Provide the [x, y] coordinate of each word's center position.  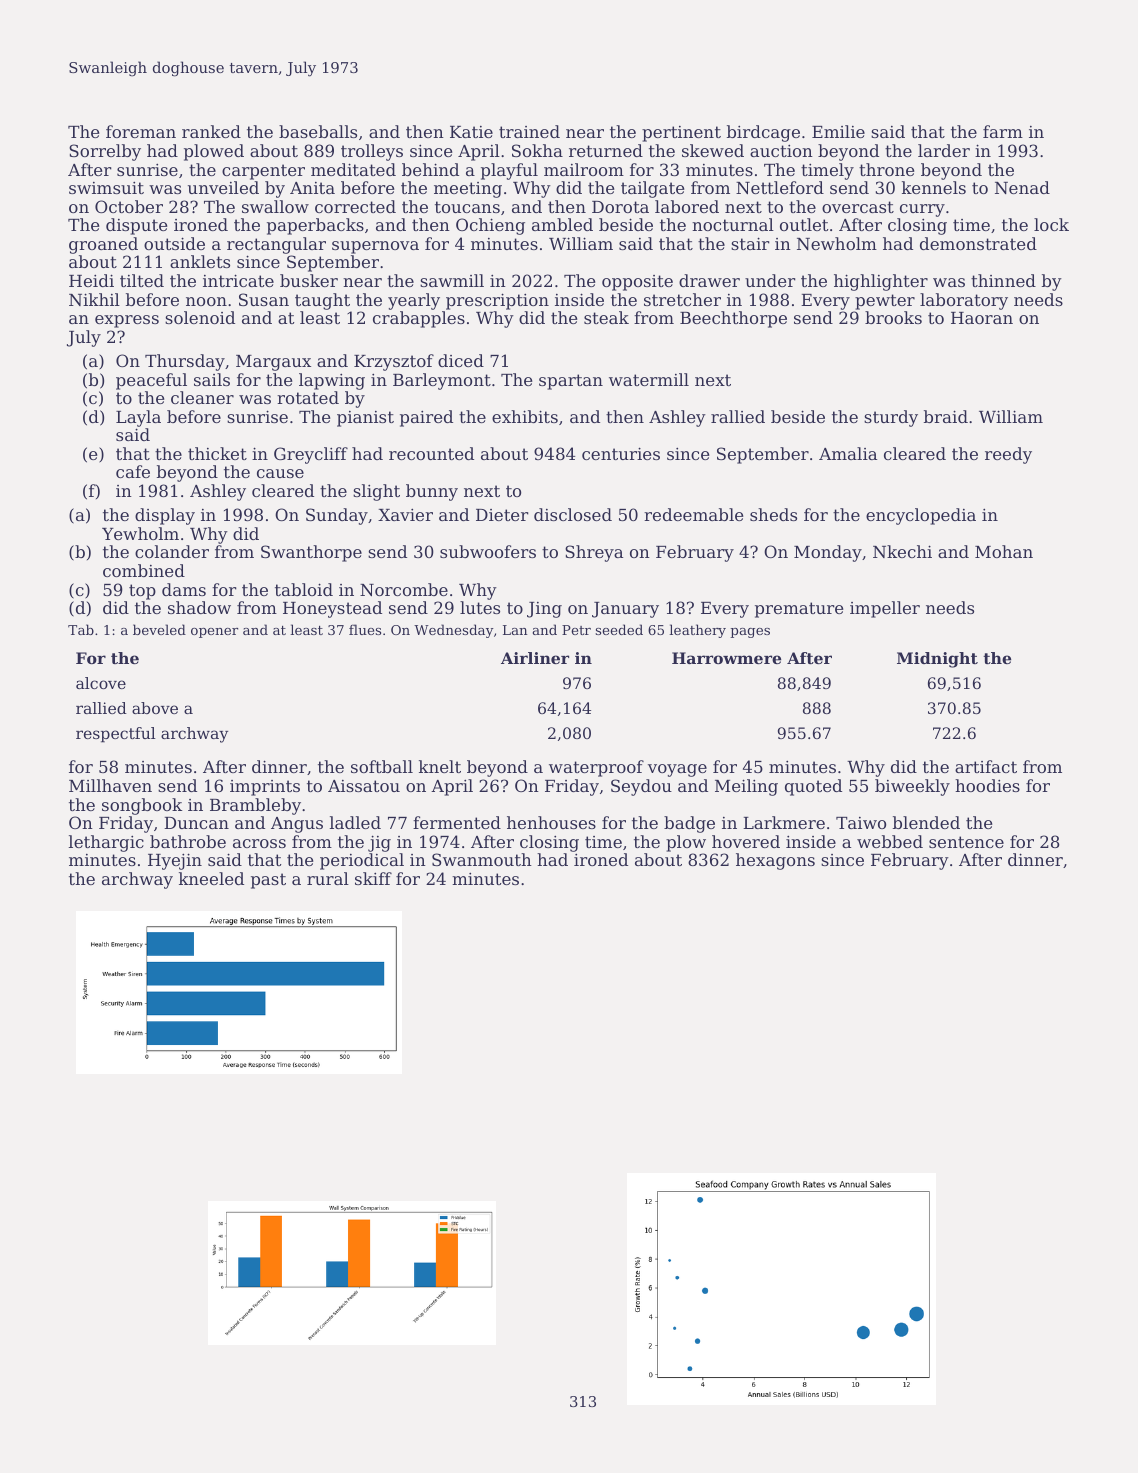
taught [322, 301]
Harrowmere [726, 658]
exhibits [525, 416]
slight [376, 492]
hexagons [775, 861]
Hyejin [175, 861]
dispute [136, 226]
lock [1051, 224]
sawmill [452, 280]
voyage [677, 770]
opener [214, 633]
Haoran [982, 318]
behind [430, 169]
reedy [1008, 455]
